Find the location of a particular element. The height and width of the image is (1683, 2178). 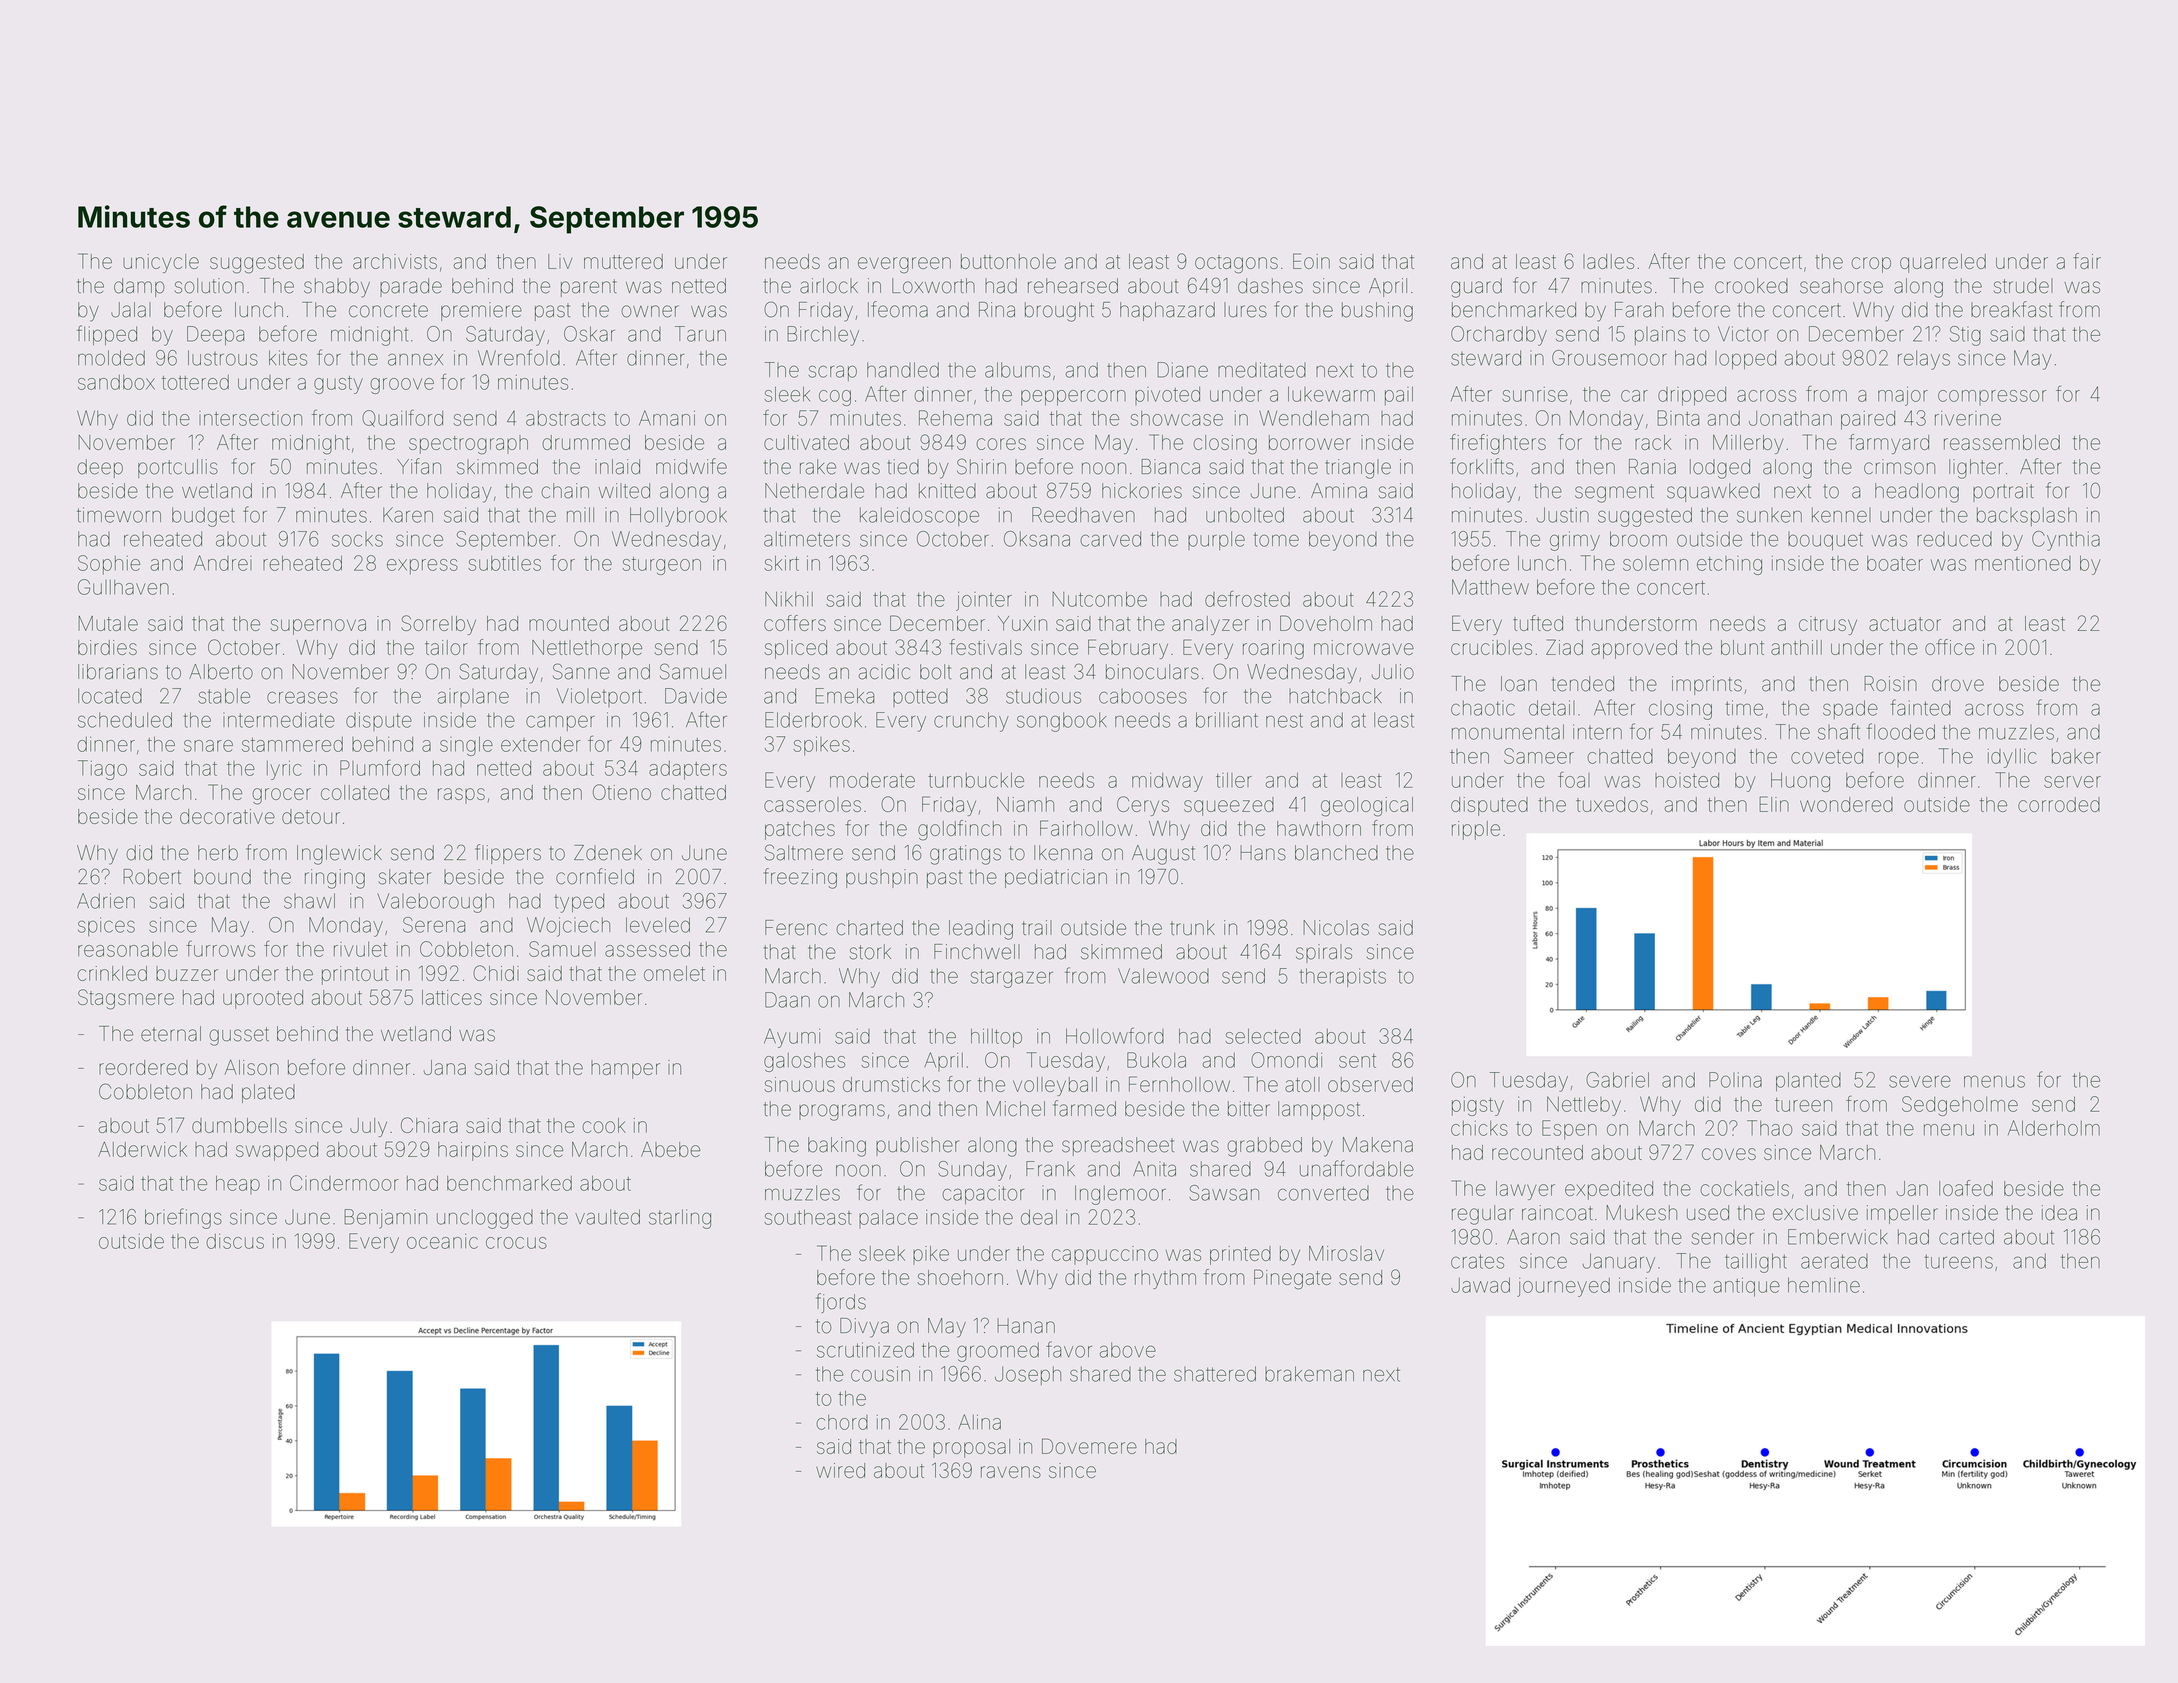

reassembled is located at coordinates (2002, 442).
